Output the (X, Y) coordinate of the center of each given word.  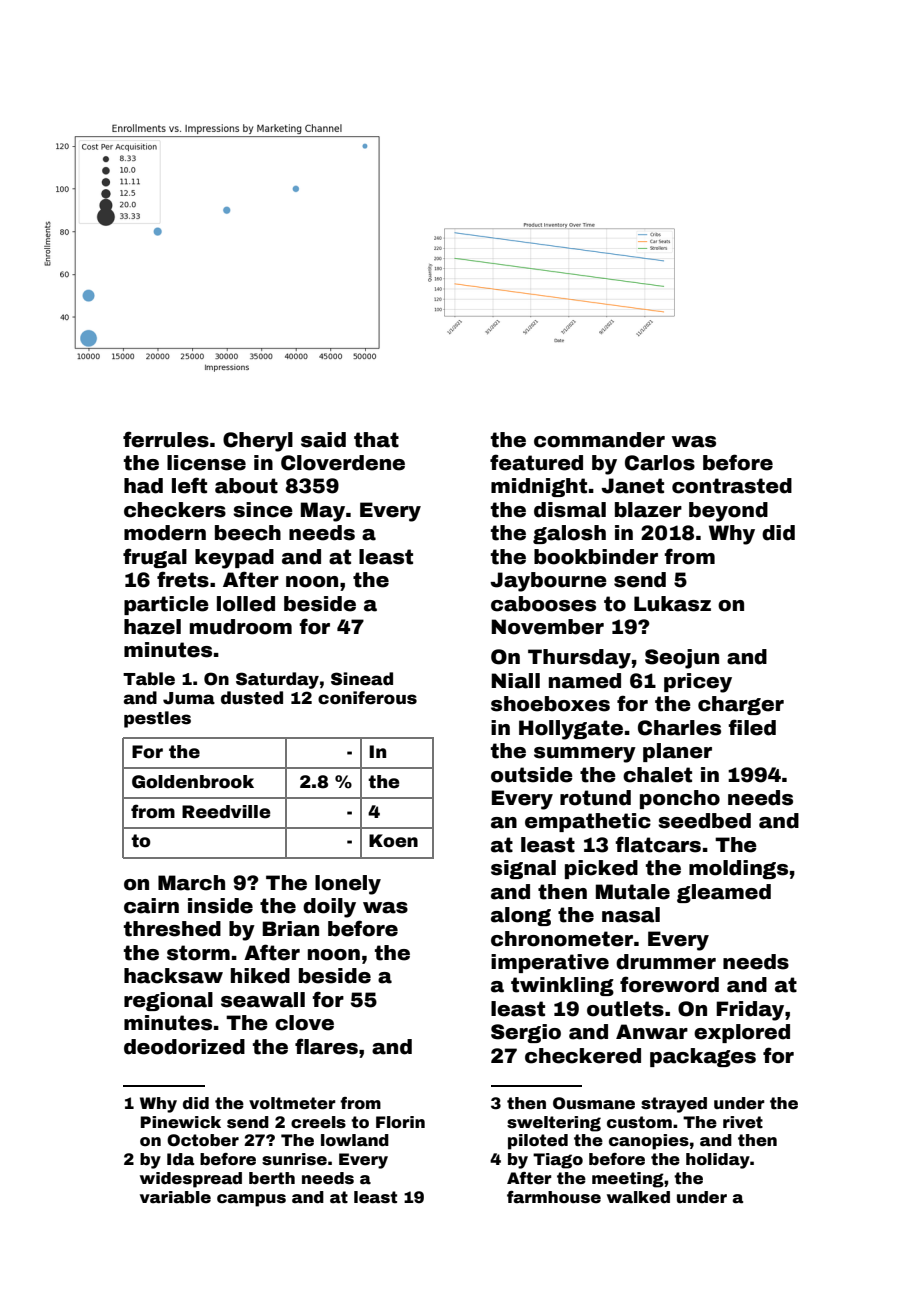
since (263, 510)
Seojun (682, 659)
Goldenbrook (193, 782)
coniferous (367, 698)
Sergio (526, 1033)
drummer (666, 962)
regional (168, 1001)
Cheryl (258, 442)
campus (251, 1200)
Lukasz (672, 604)
